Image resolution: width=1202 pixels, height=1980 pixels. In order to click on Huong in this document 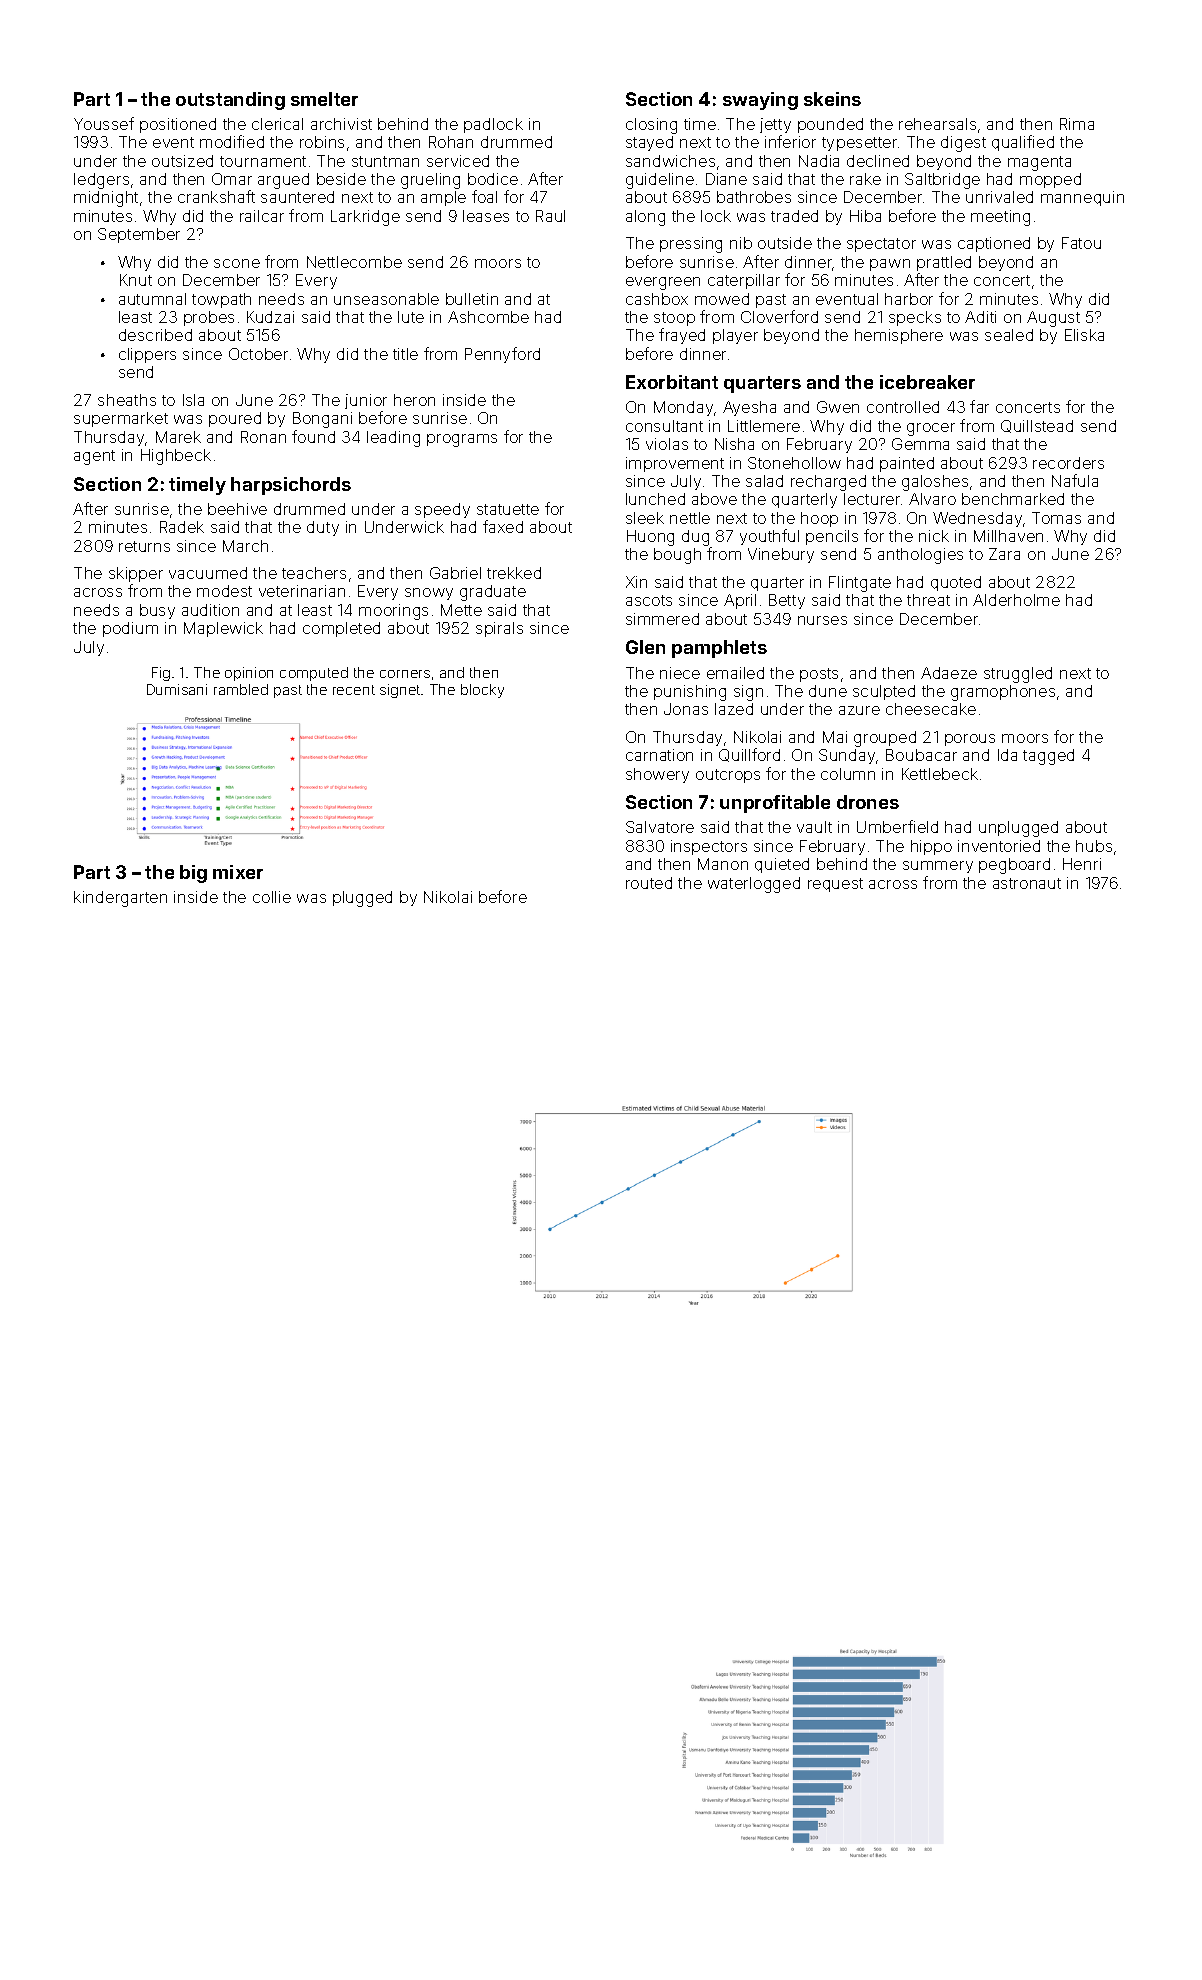, I will do `click(650, 538)`.
